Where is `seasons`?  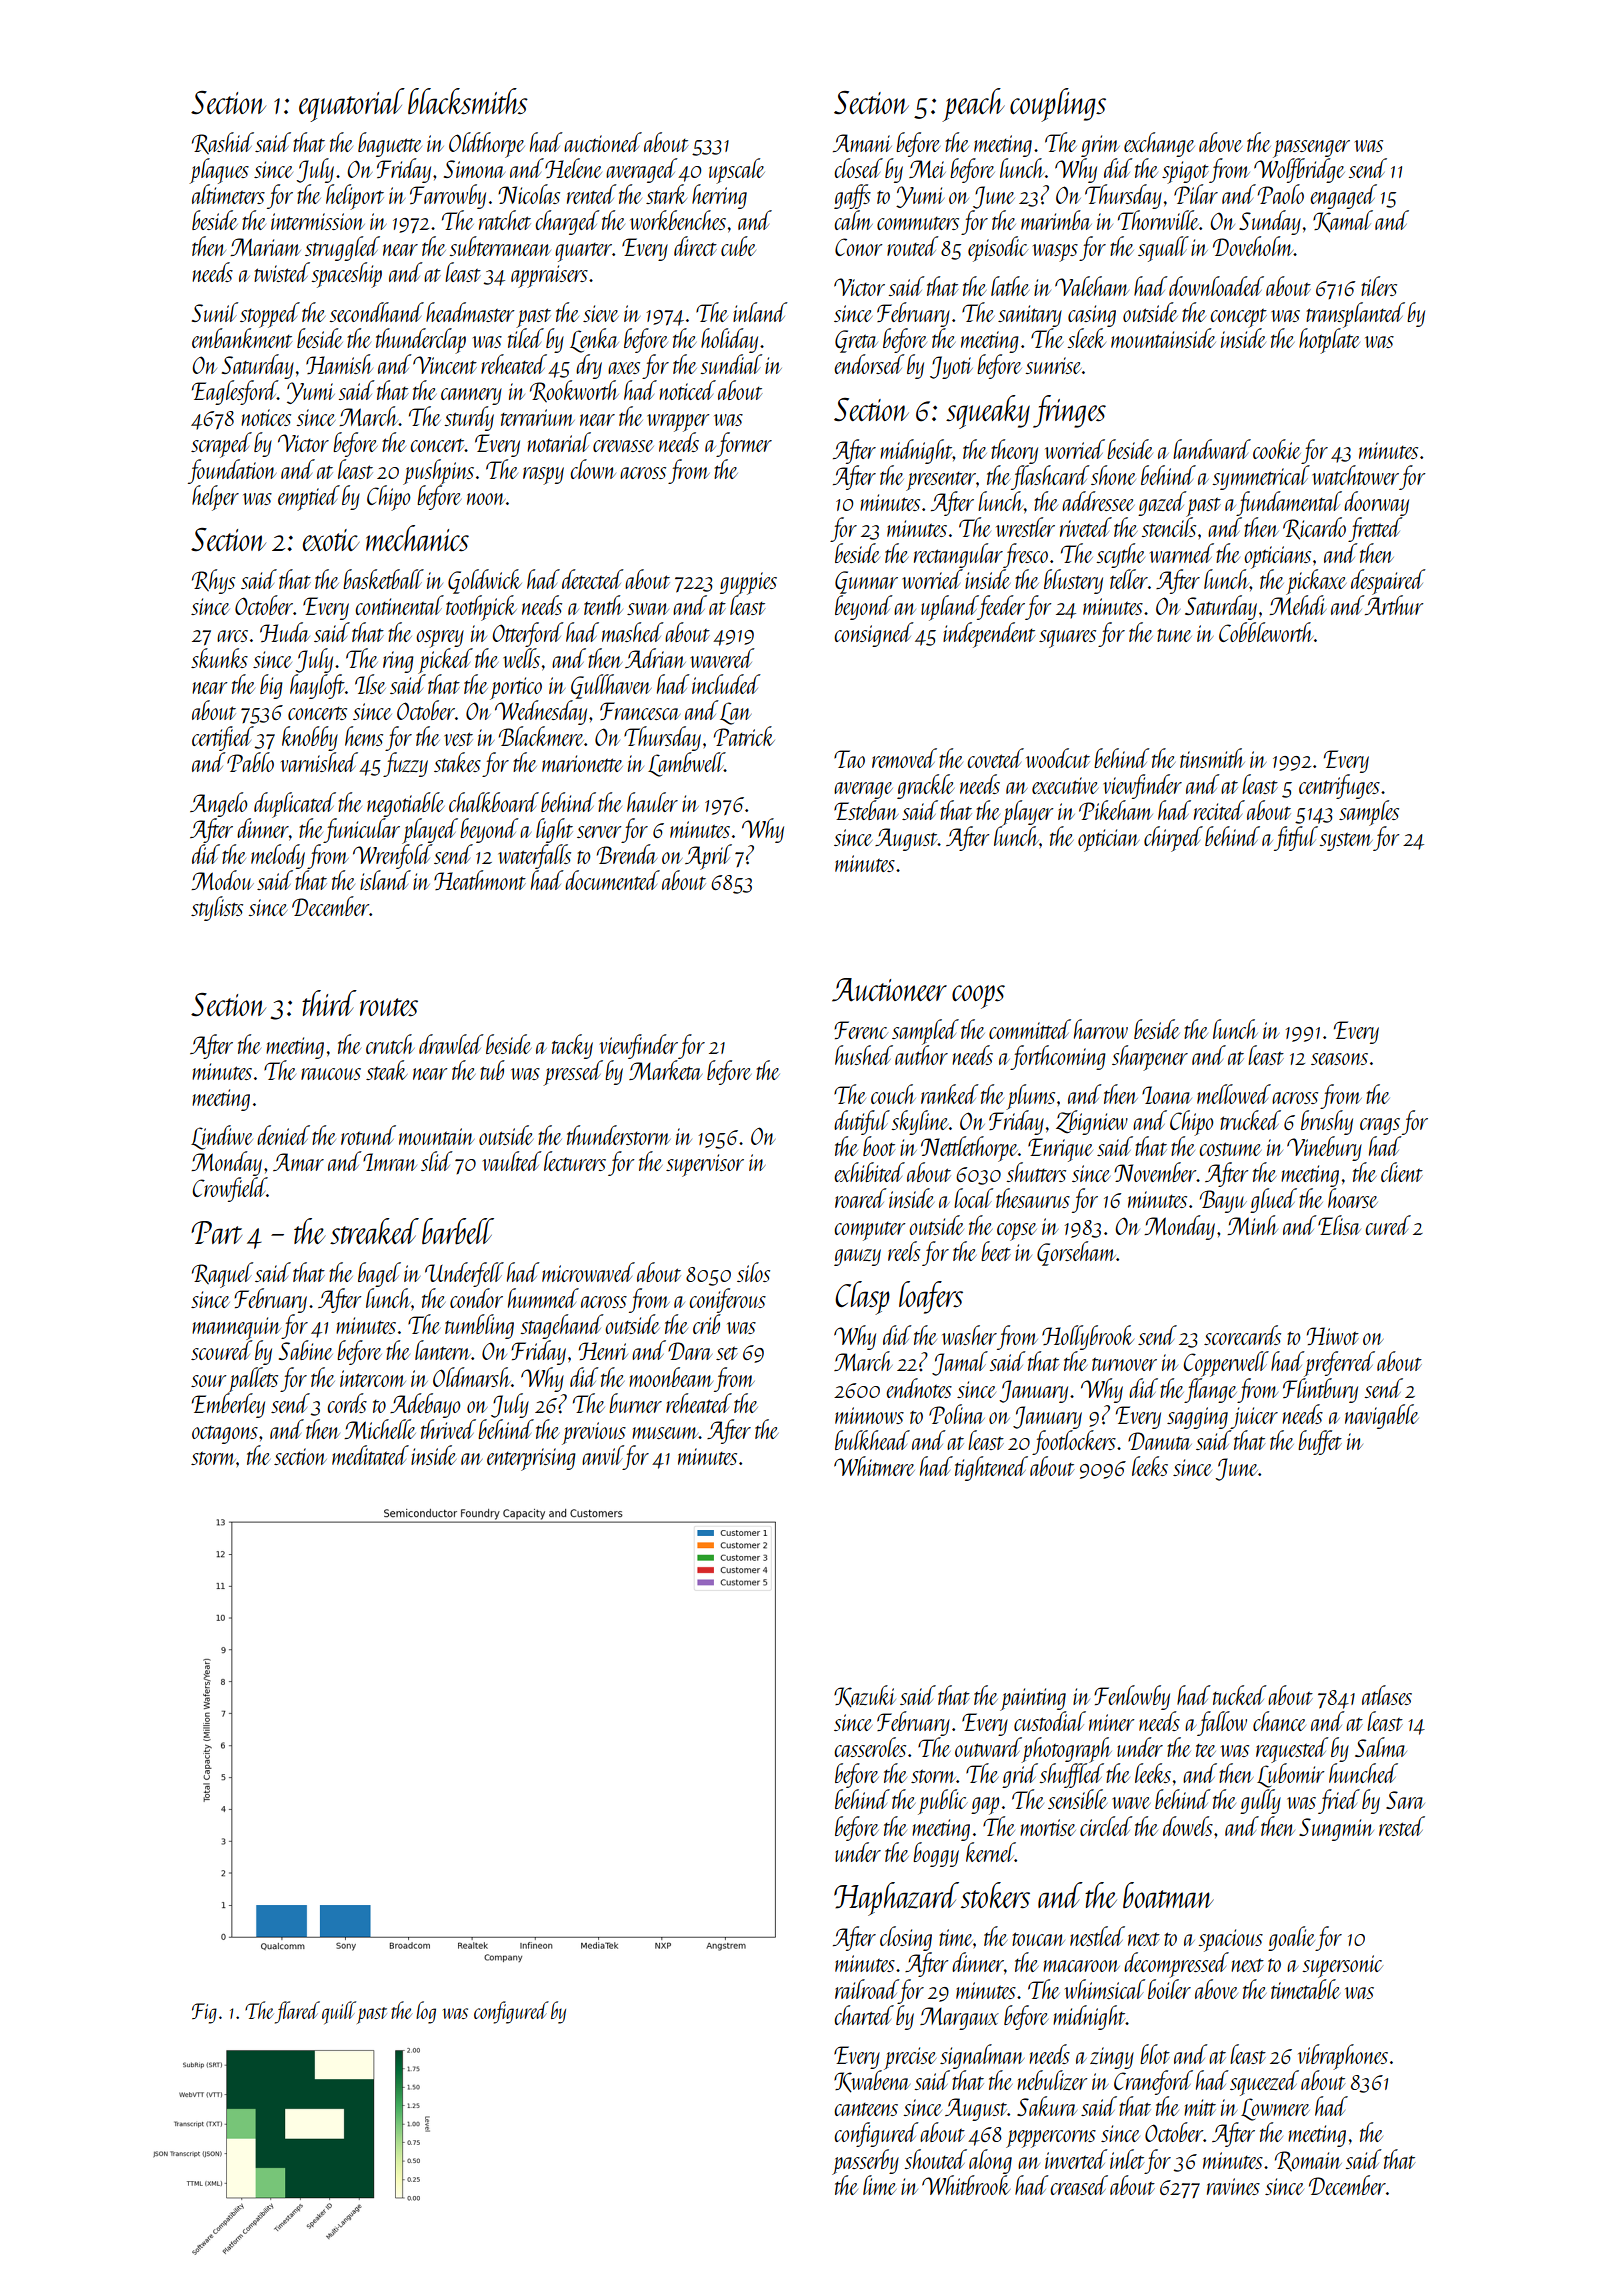 seasons is located at coordinates (1339, 1059).
